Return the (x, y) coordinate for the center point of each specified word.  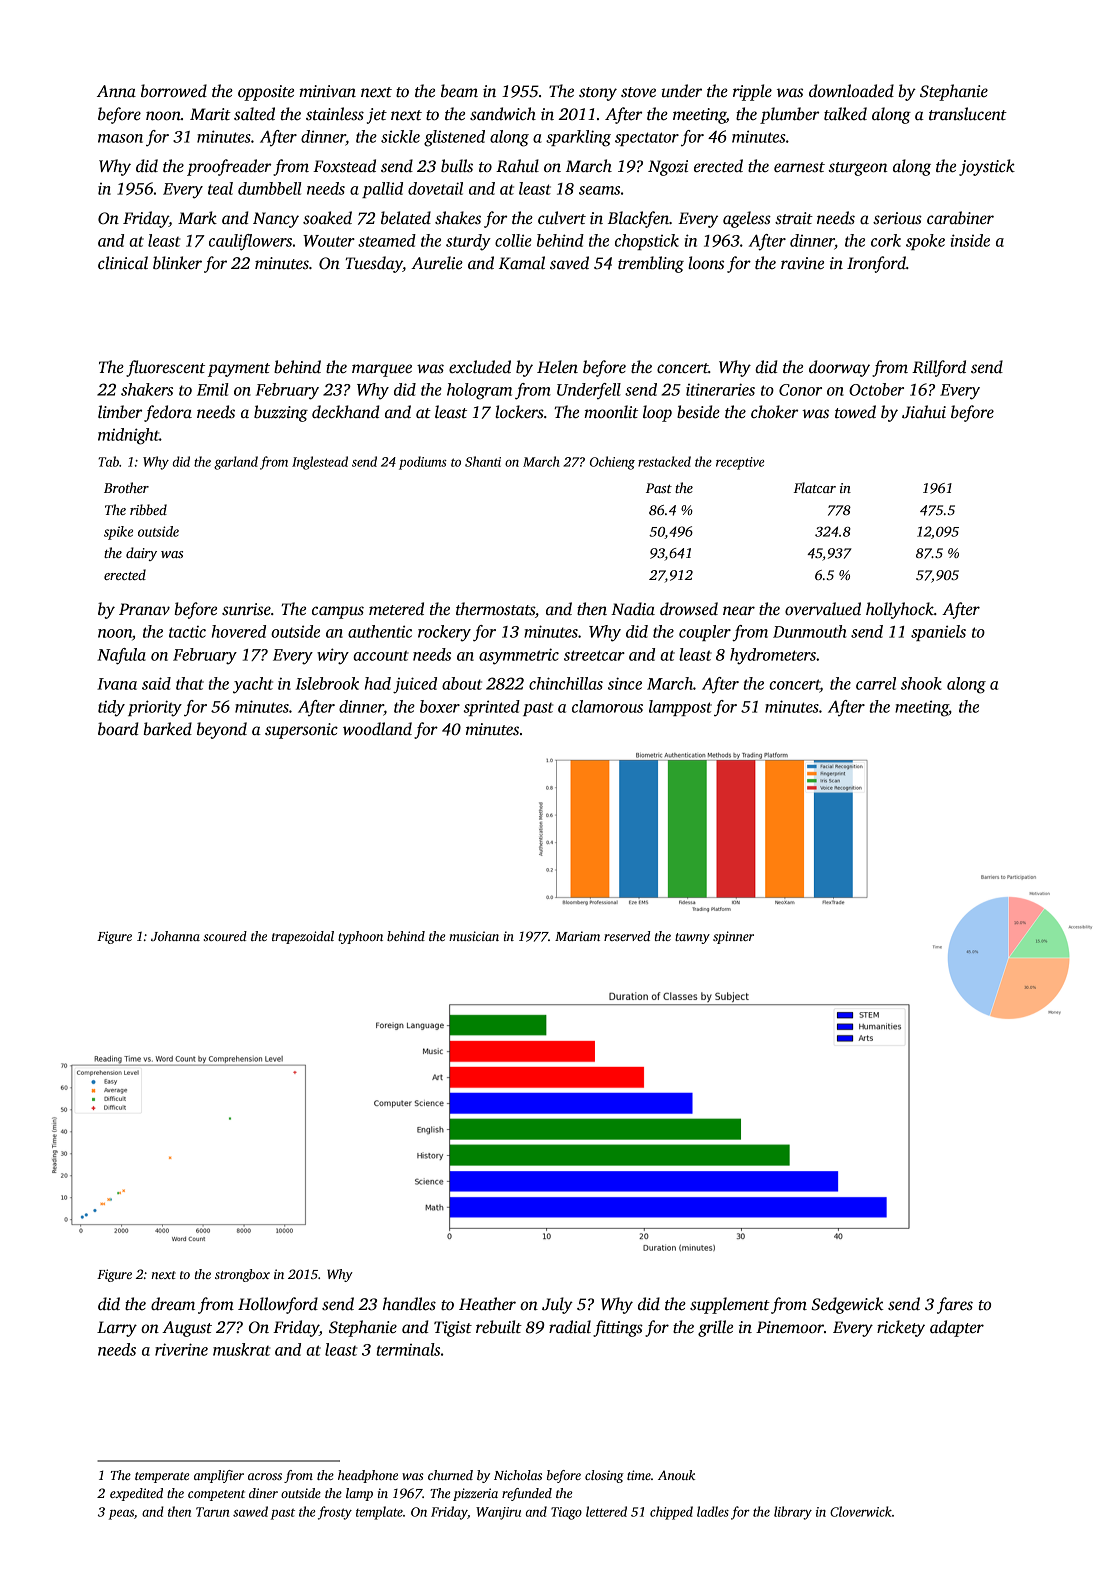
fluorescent (165, 368)
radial (570, 1327)
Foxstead (344, 166)
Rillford (939, 368)
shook (921, 683)
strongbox (242, 1275)
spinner (733, 937)
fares (955, 1305)
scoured (225, 936)
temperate (162, 1477)
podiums (423, 463)
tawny (692, 938)
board (118, 729)
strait (794, 218)
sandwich (503, 114)
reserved (627, 936)
